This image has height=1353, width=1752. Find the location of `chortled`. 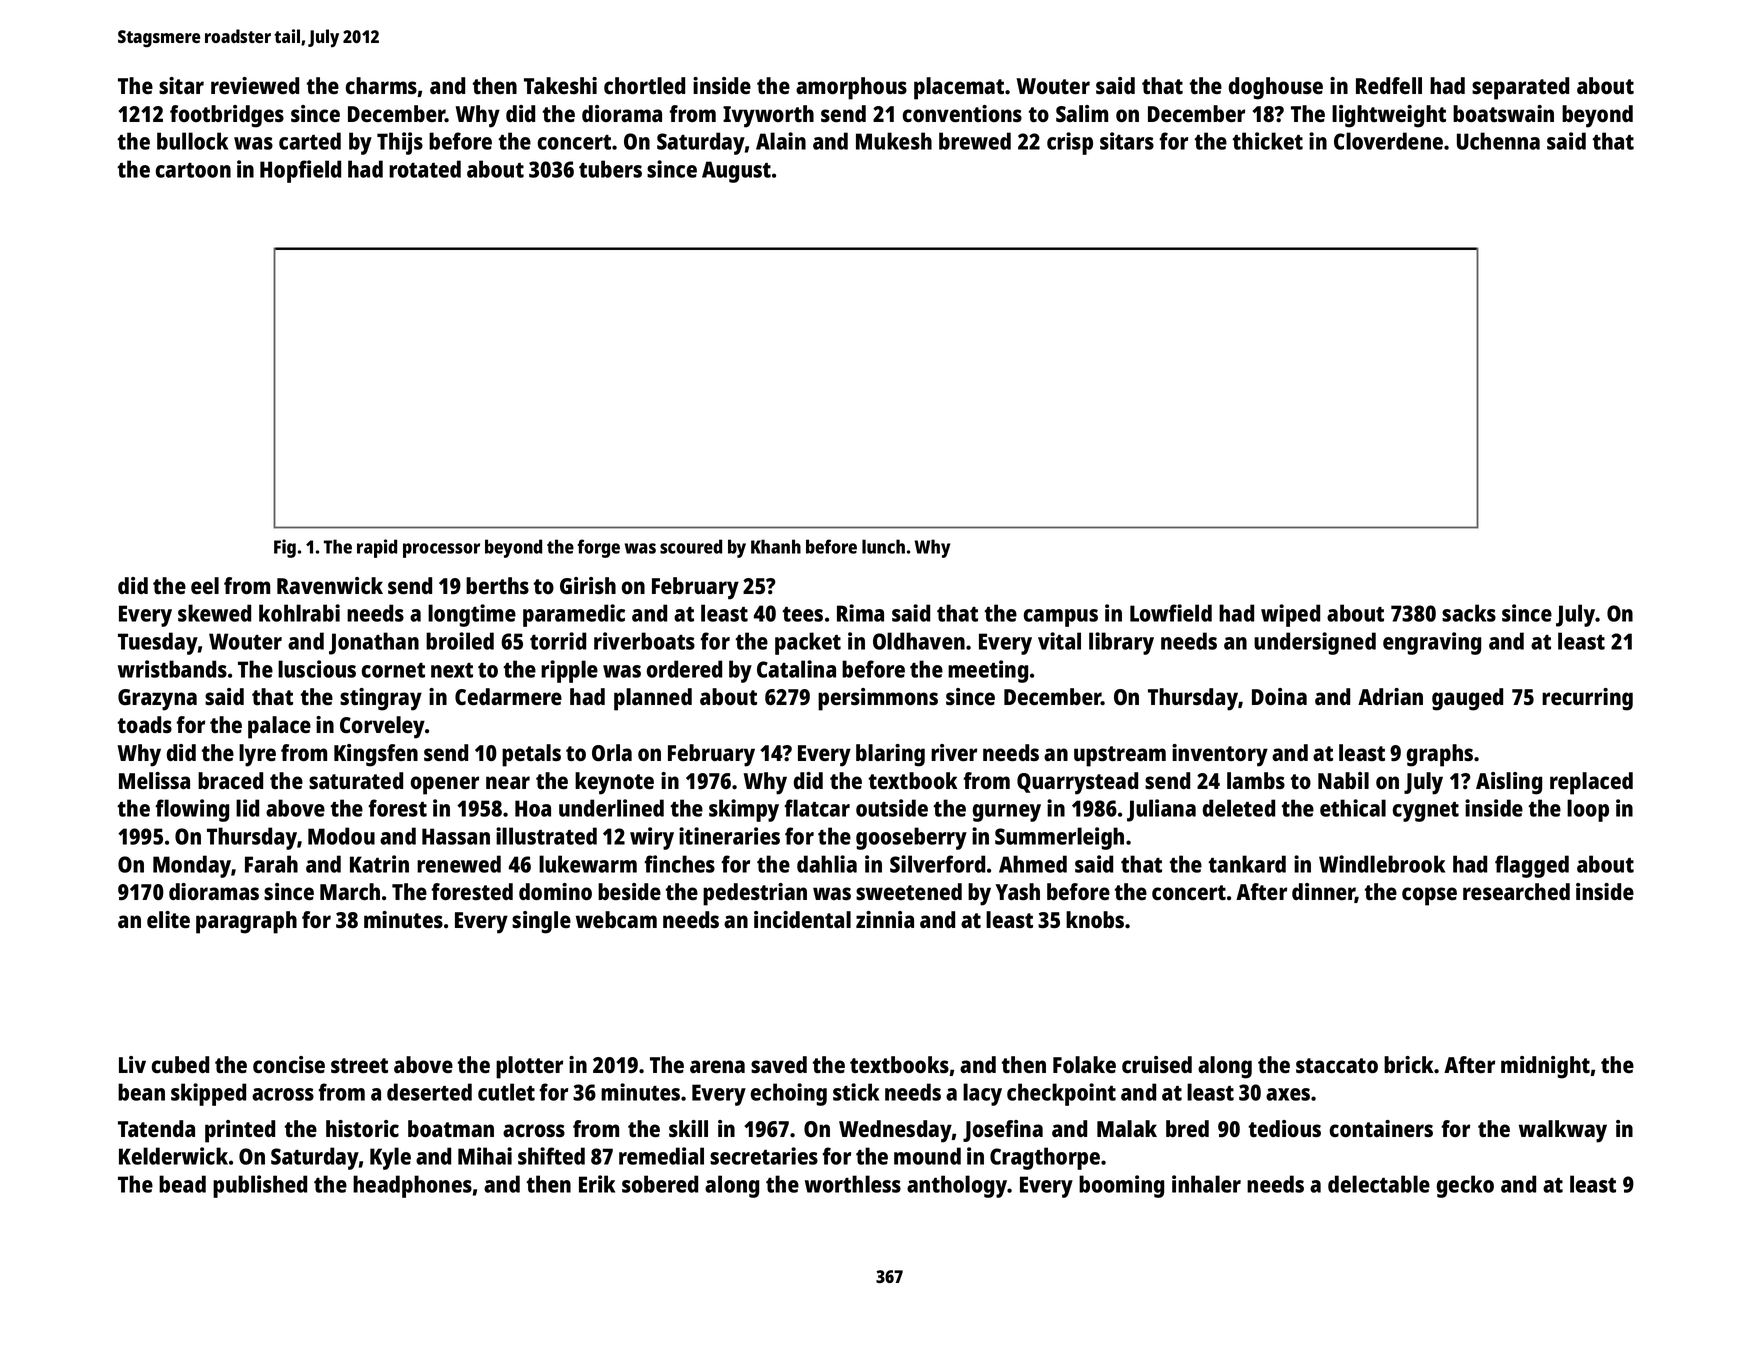

chortled is located at coordinates (644, 85).
